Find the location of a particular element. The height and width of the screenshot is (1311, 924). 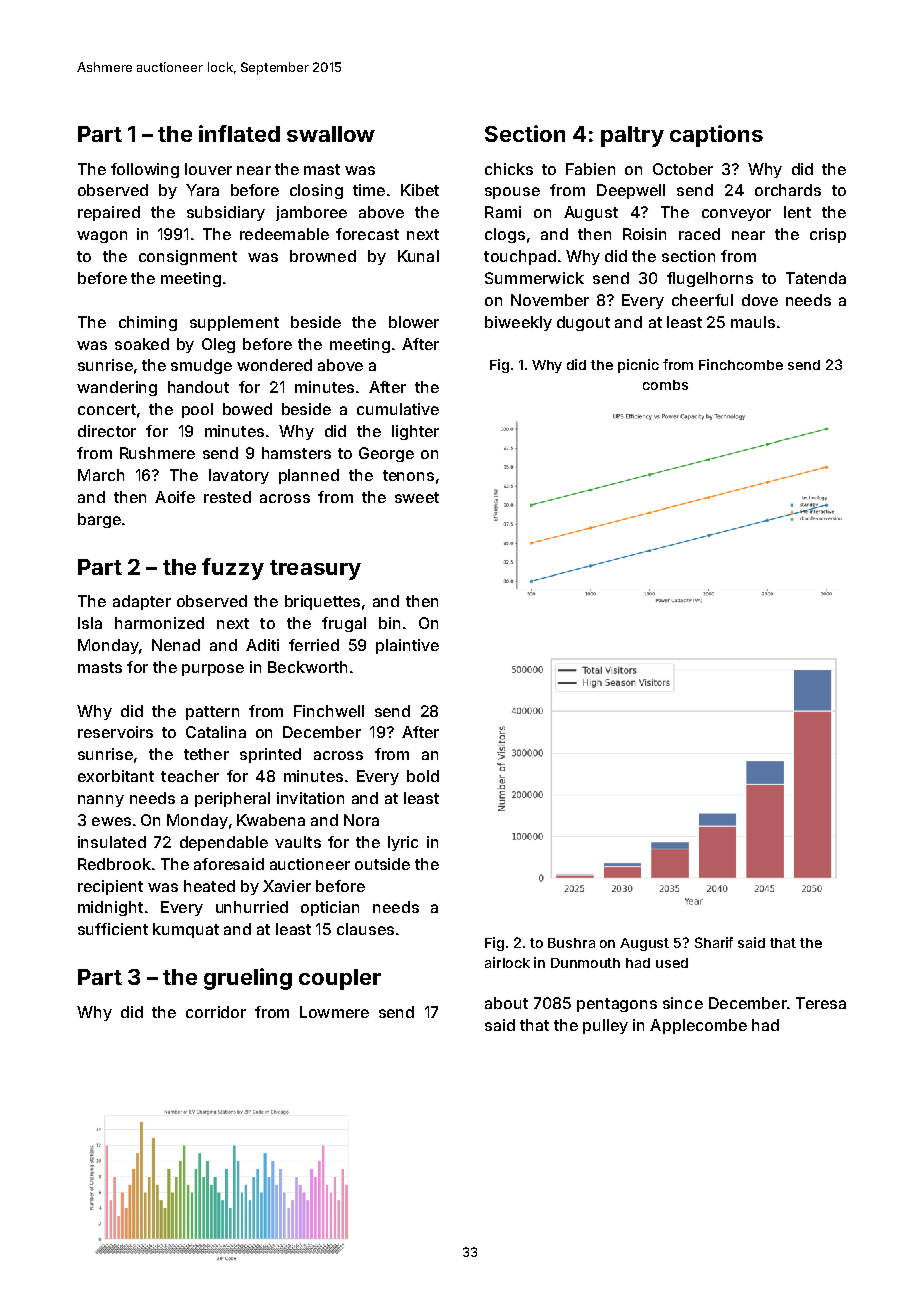

Teresa is located at coordinates (821, 1003).
